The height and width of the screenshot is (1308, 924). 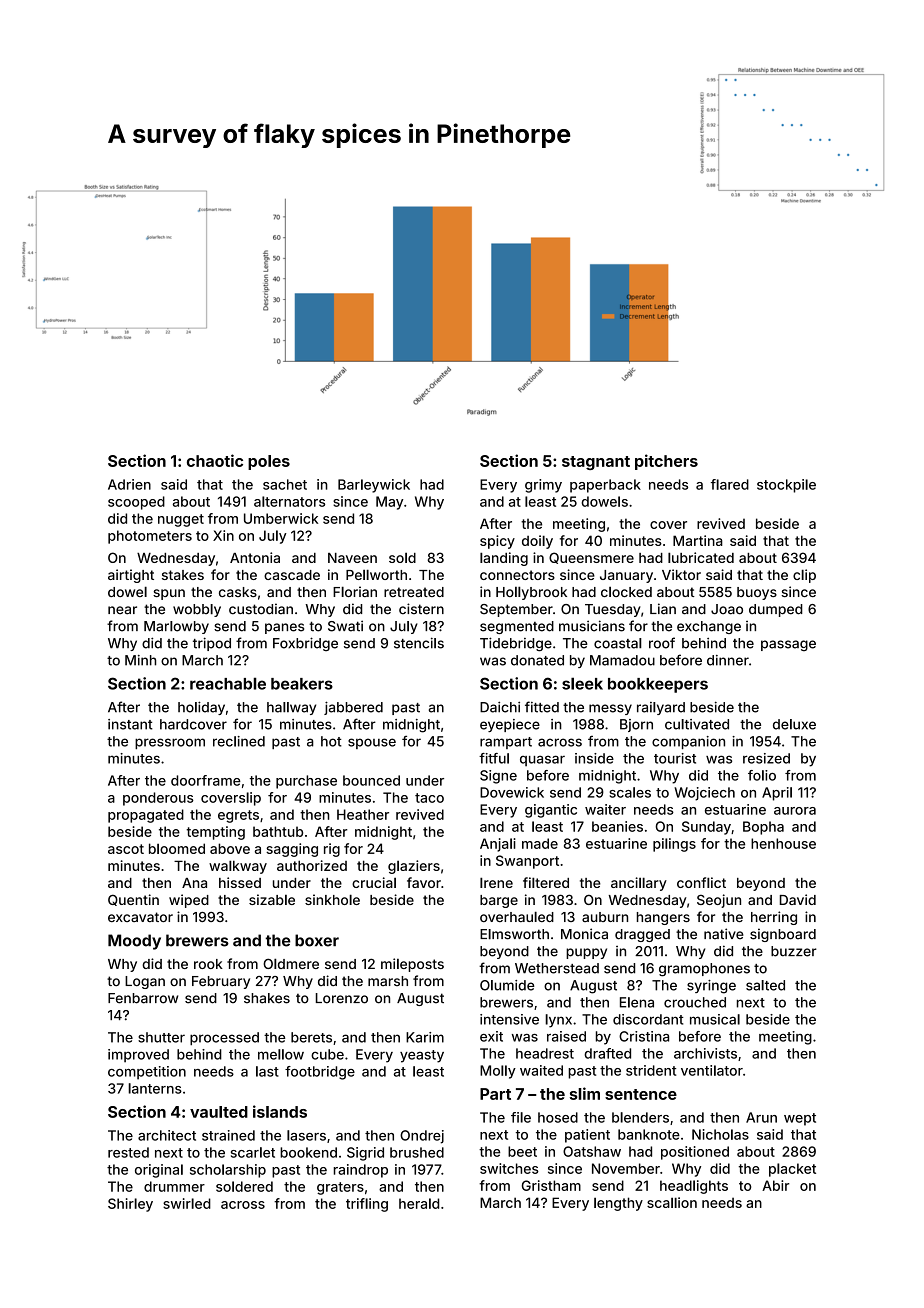 What do you see at coordinates (704, 970) in the screenshot?
I see `gramophones` at bounding box center [704, 970].
